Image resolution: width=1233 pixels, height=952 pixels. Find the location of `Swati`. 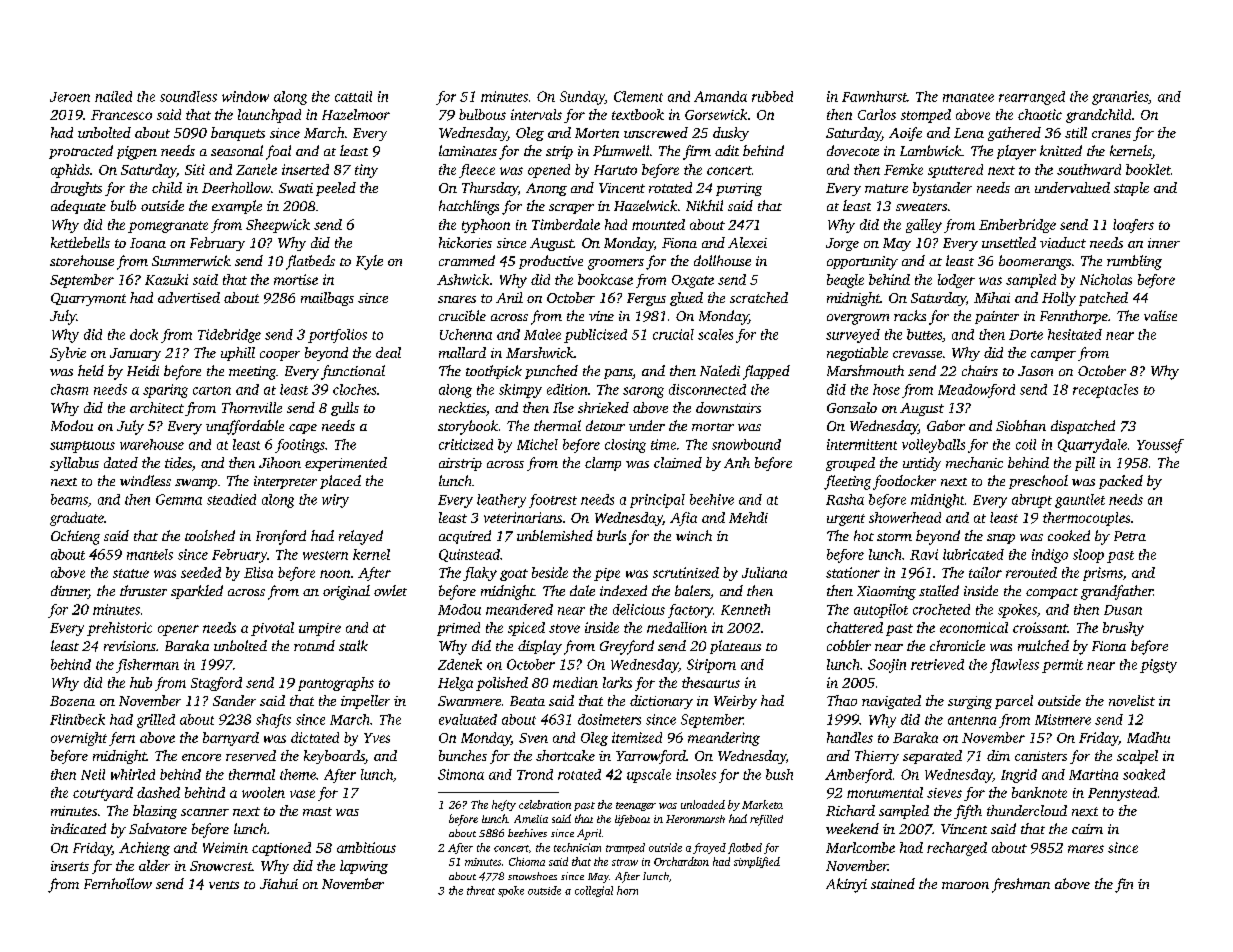

Swati is located at coordinates (296, 188).
